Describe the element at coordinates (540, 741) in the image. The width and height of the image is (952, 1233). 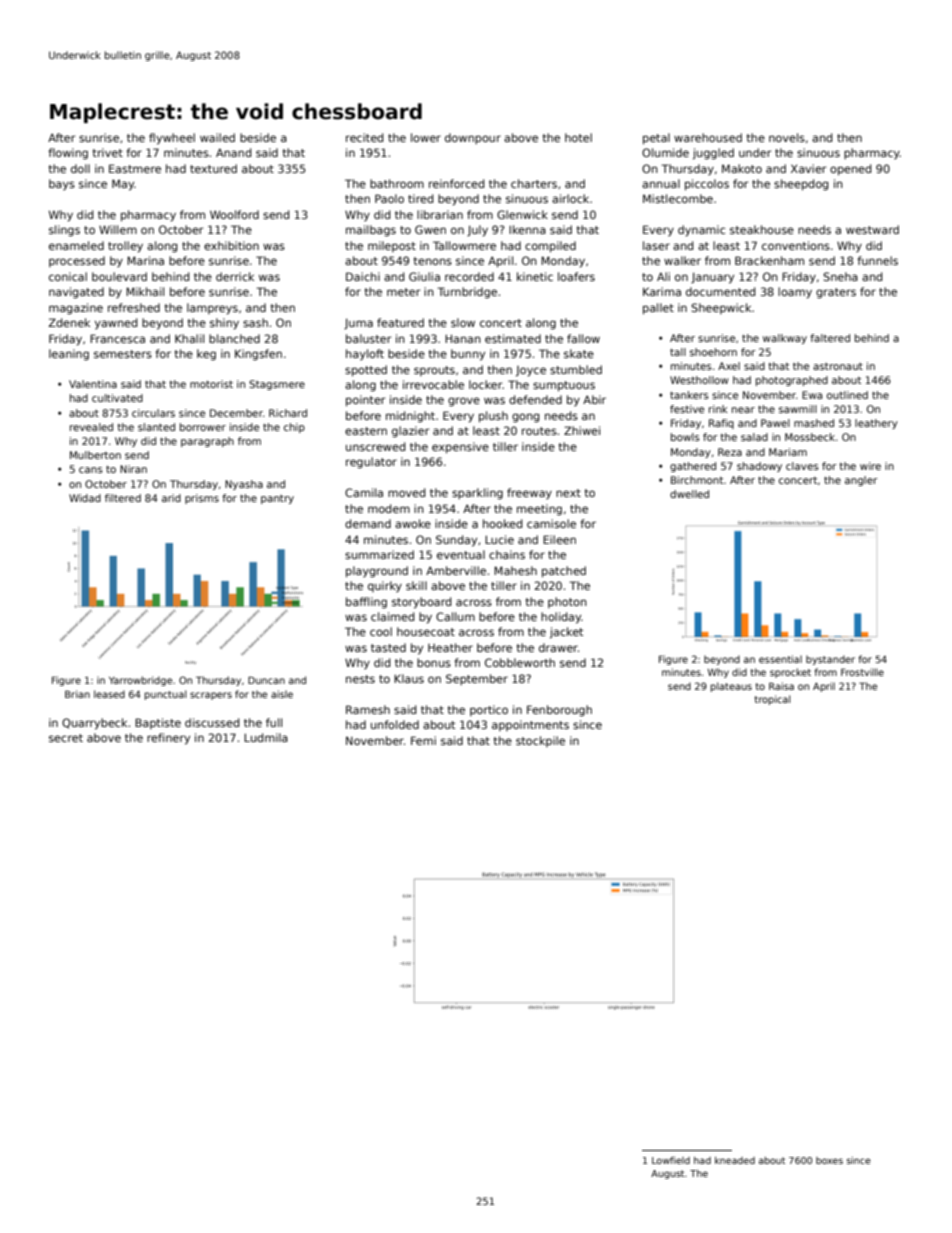
I see `stockpile` at that location.
